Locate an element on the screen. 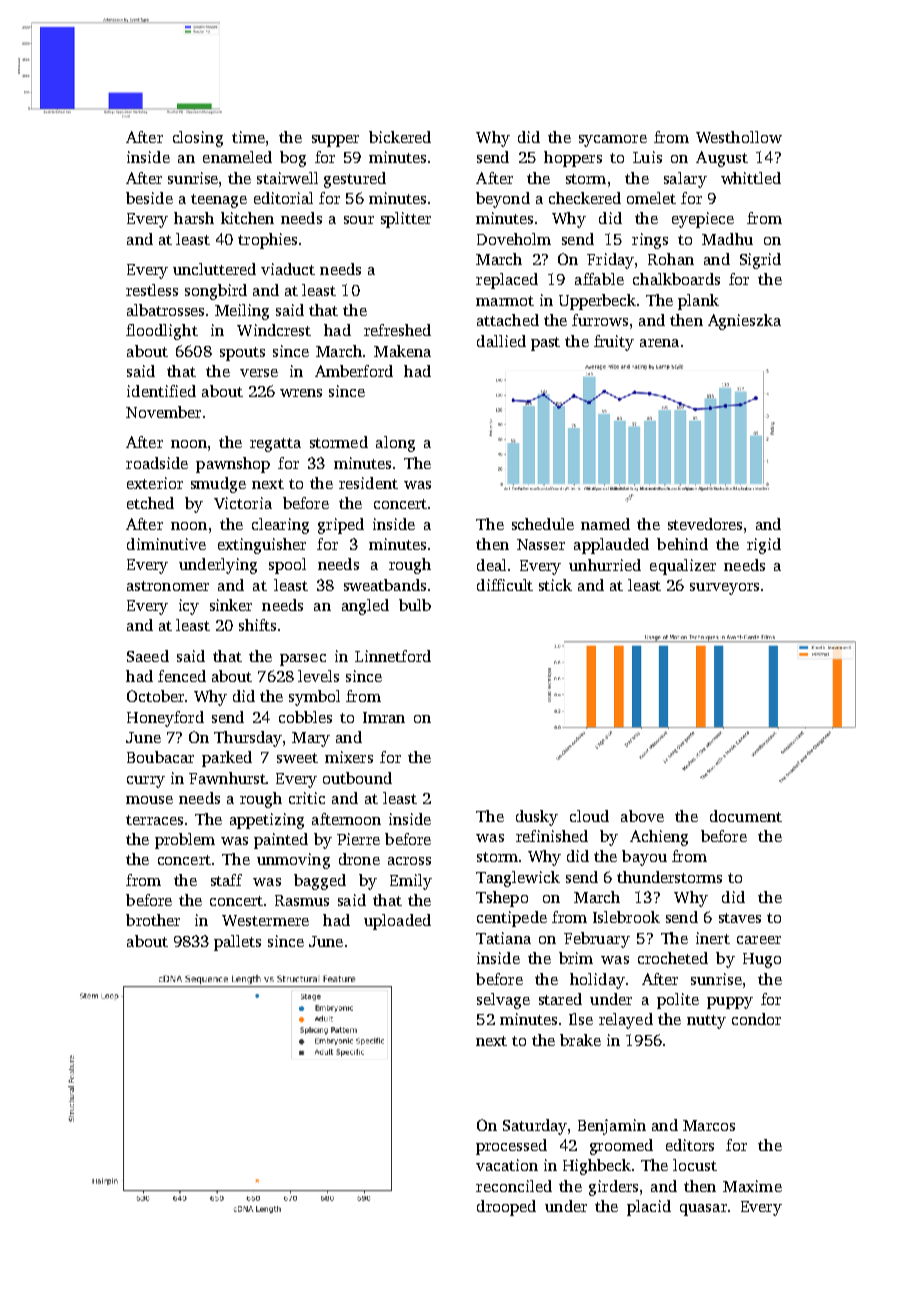  Emily is located at coordinates (411, 882).
